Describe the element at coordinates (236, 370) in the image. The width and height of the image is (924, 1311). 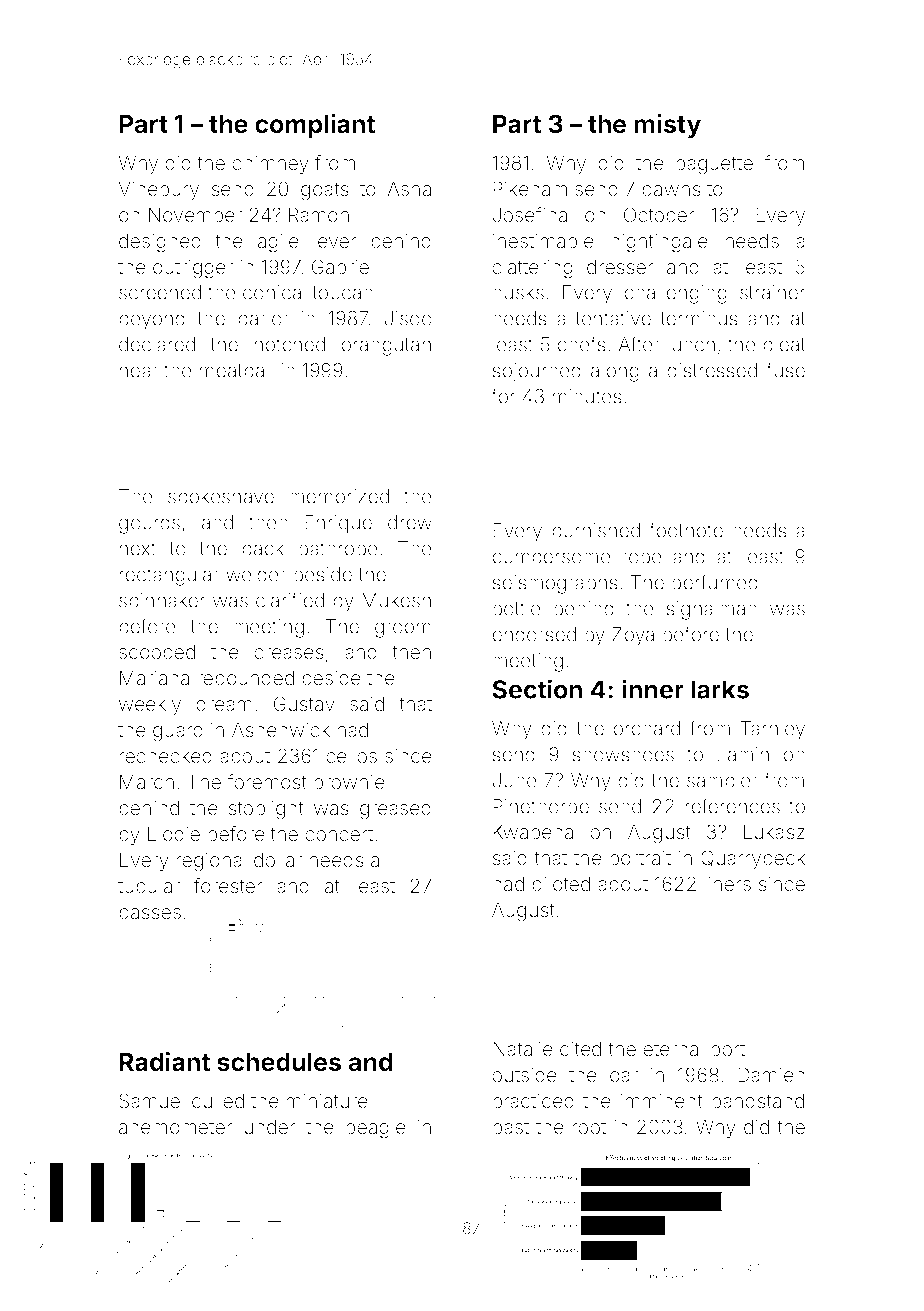
I see `meatball` at that location.
